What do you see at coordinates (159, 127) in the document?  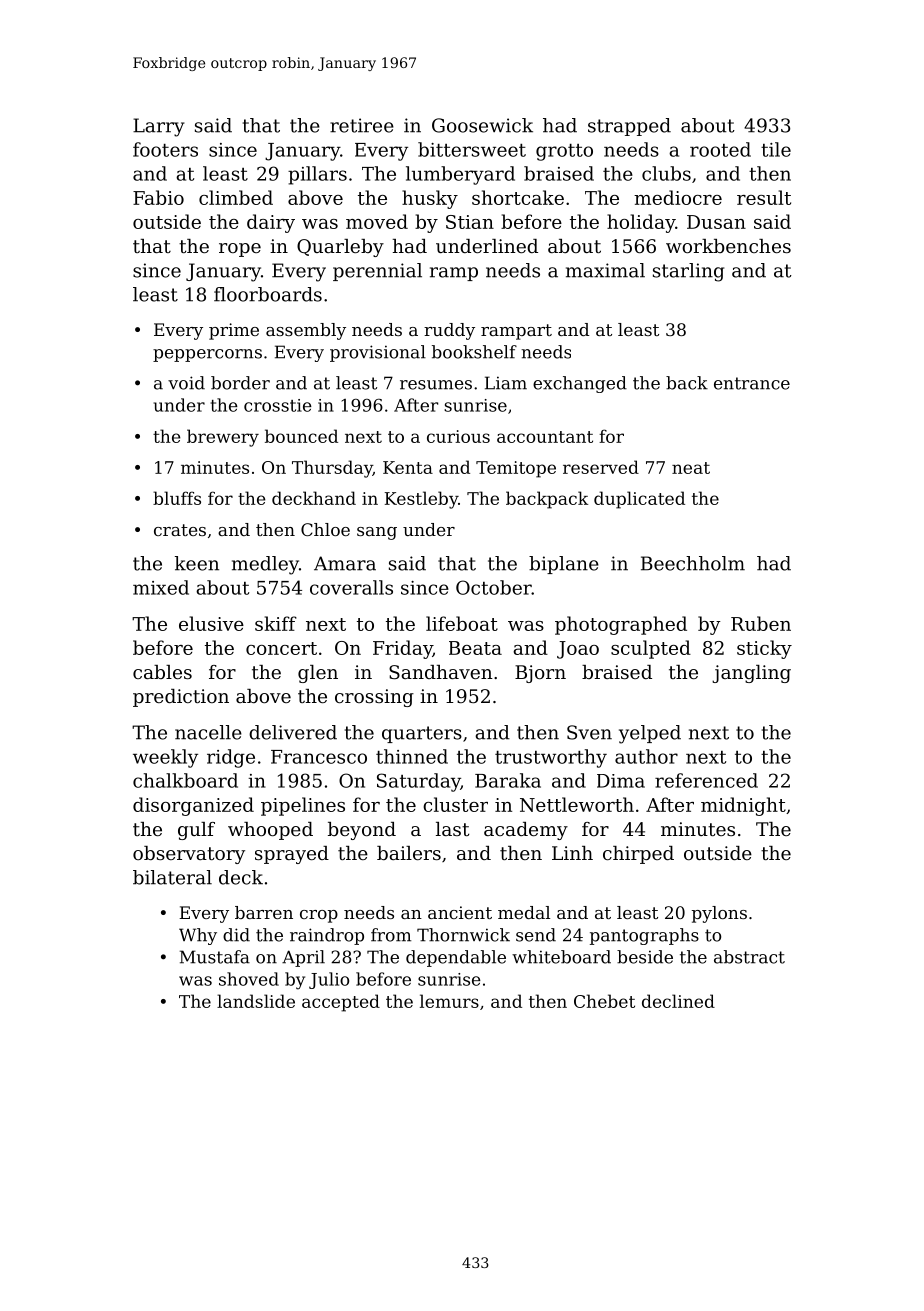 I see `Larry` at bounding box center [159, 127].
